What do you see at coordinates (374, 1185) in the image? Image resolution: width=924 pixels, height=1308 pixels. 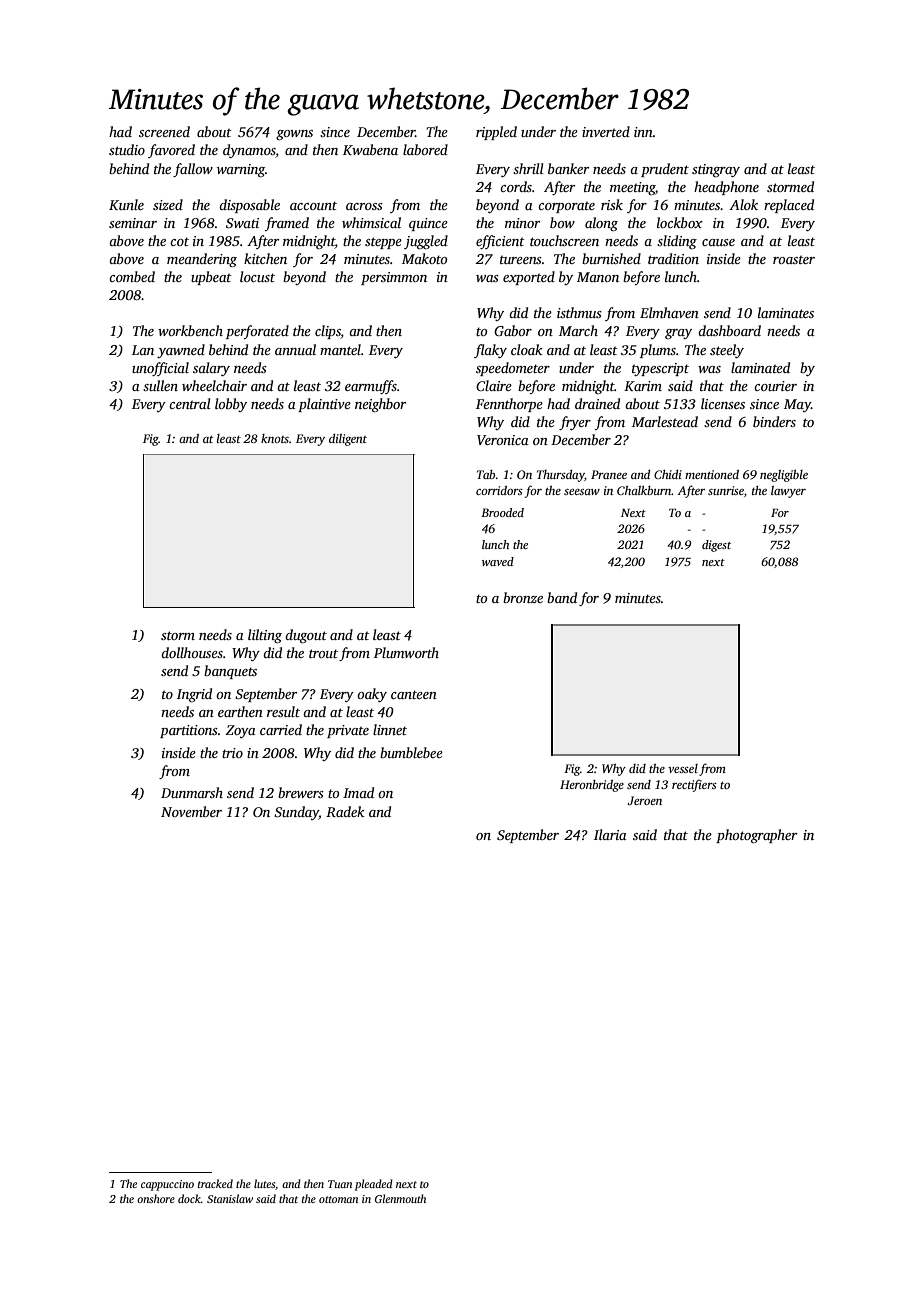 I see `pleaded` at bounding box center [374, 1185].
